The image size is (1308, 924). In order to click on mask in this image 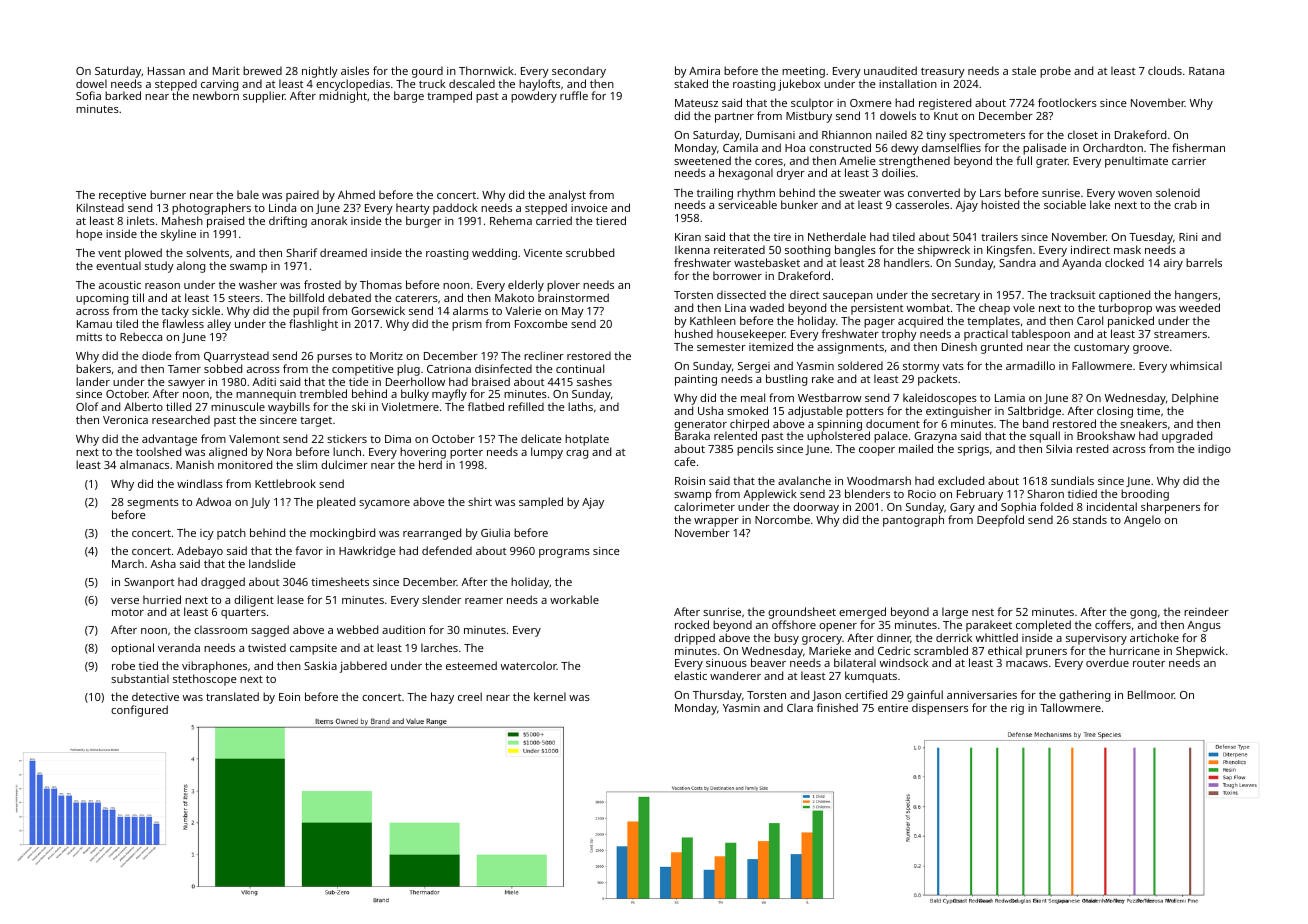, I will do `click(1127, 249)`.
